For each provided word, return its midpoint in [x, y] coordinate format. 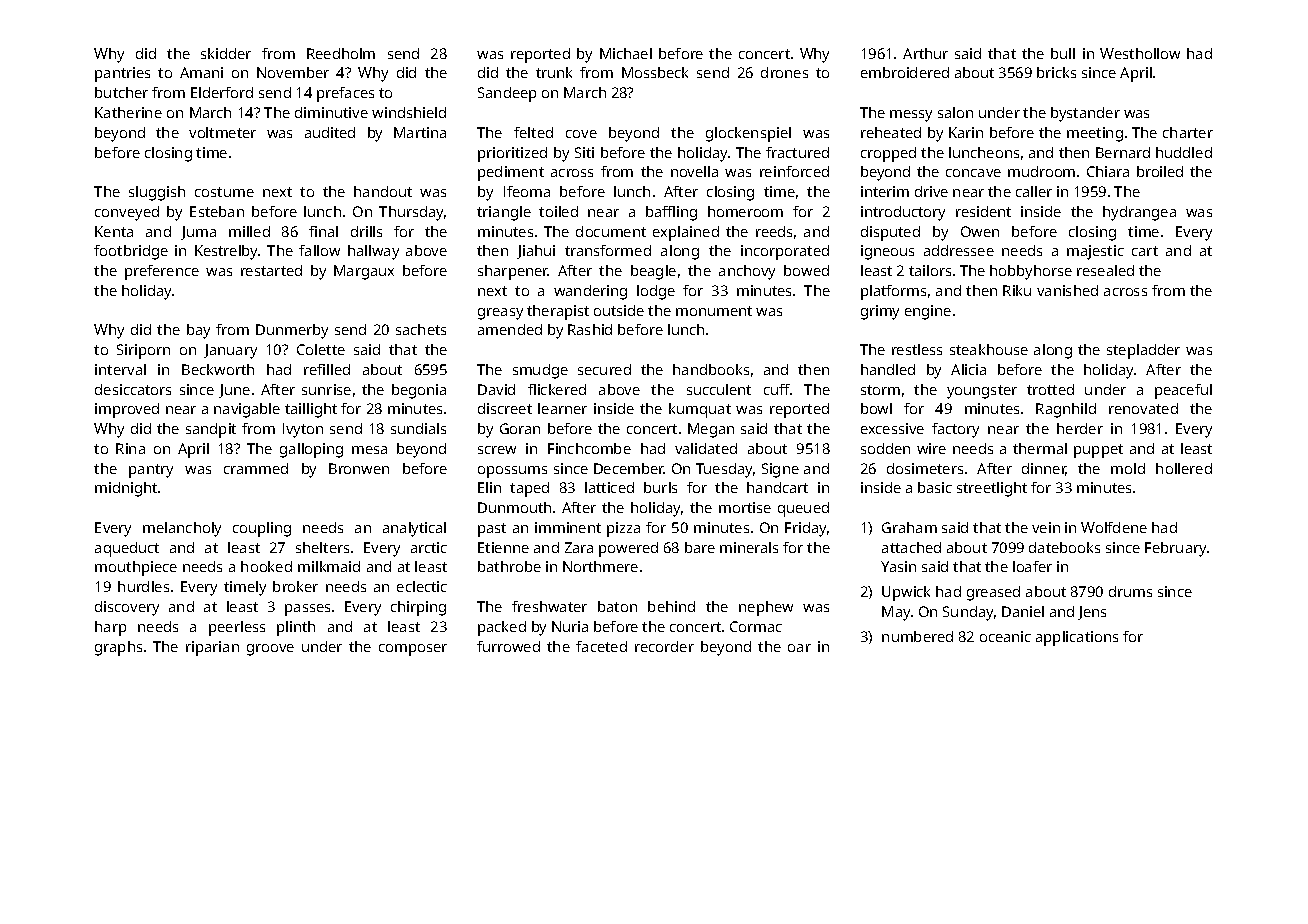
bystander [1085, 114]
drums [1130, 591]
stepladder [1143, 351]
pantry [151, 471]
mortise [745, 507]
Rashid [590, 329]
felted [533, 132]
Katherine [128, 112]
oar [799, 648]
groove [270, 650]
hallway [373, 252]
